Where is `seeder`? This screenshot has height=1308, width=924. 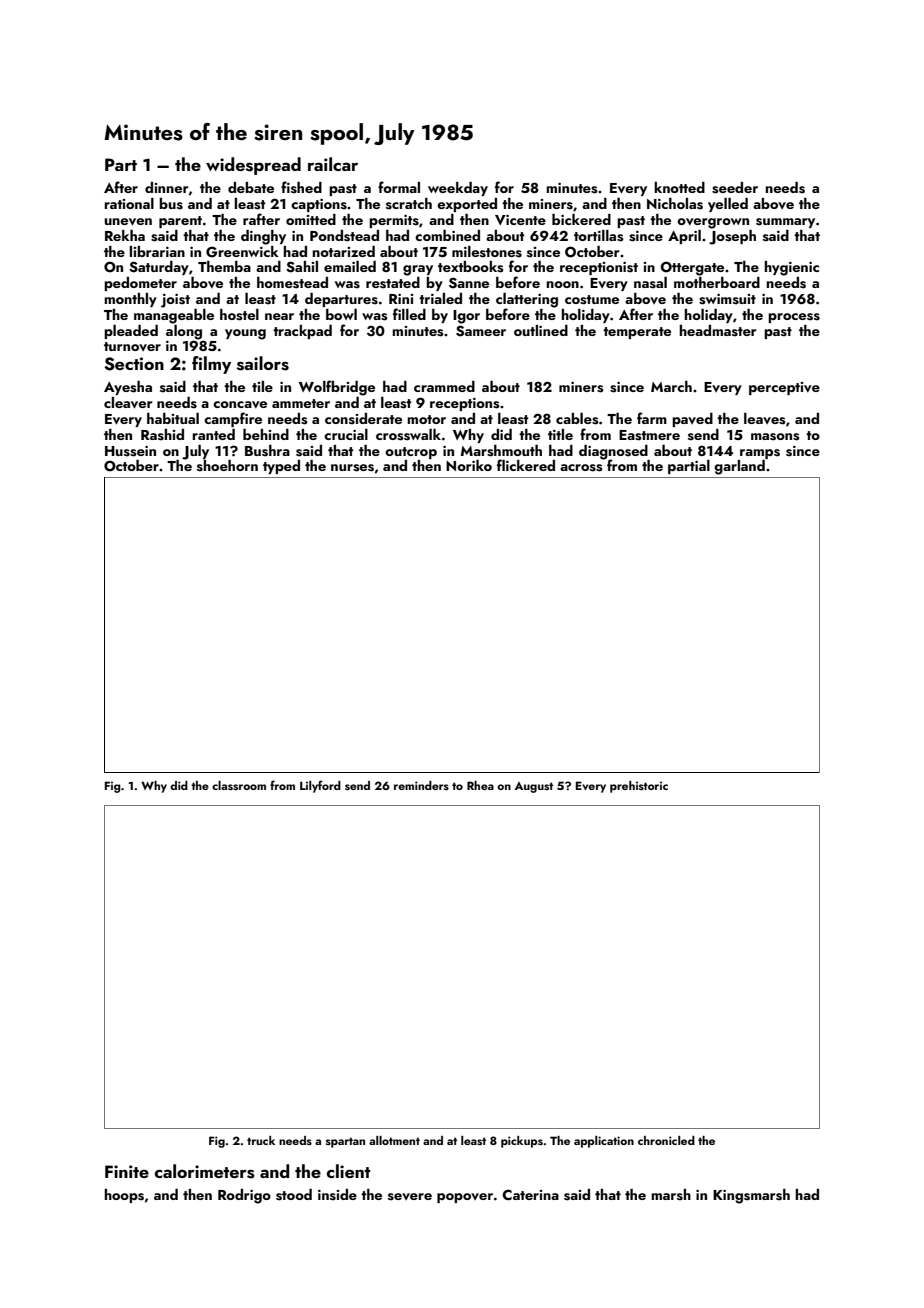
seeder is located at coordinates (735, 188).
